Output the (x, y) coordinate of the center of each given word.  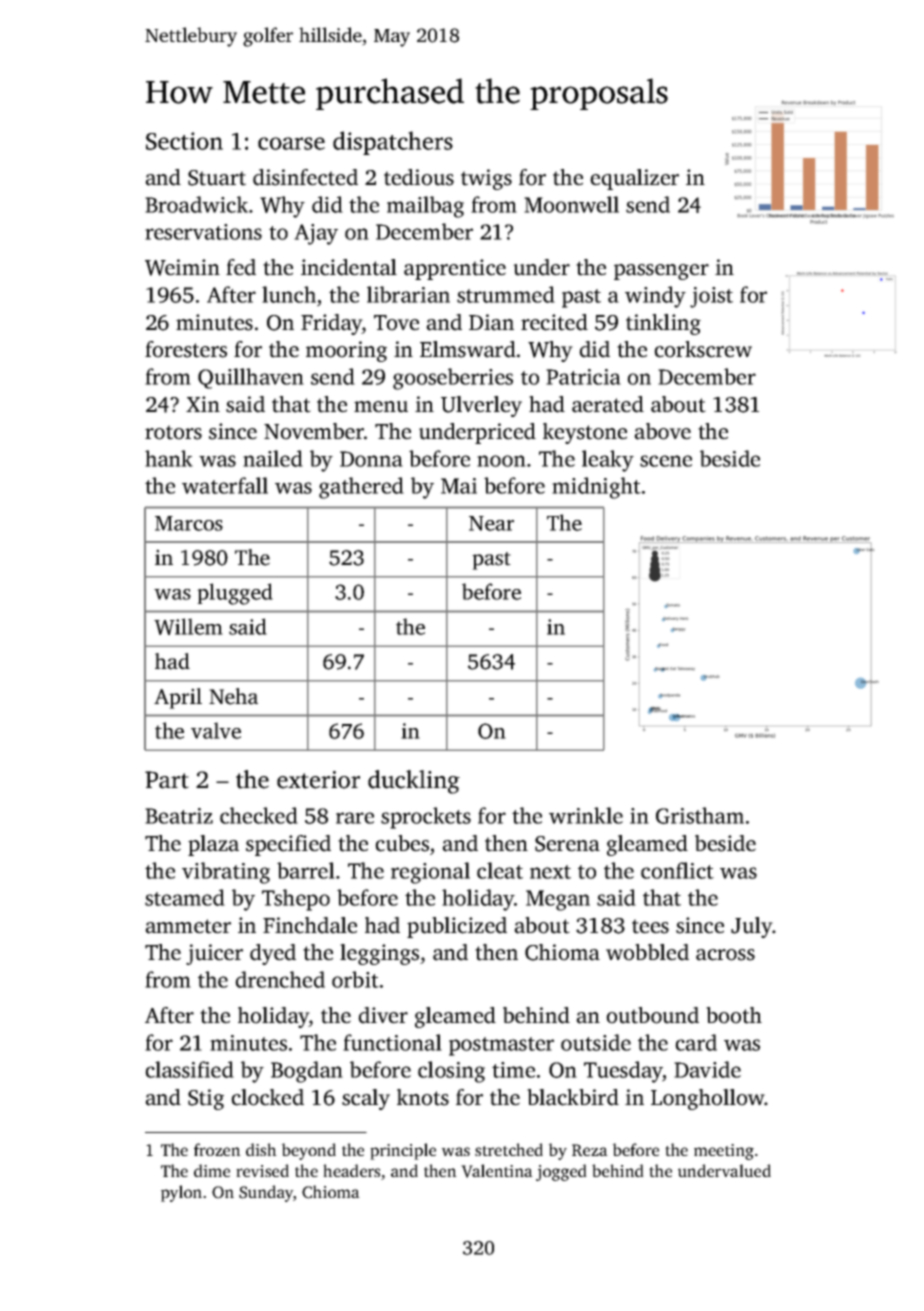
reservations (203, 232)
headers (351, 1170)
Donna (371, 459)
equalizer (634, 179)
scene (666, 461)
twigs (486, 179)
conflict (677, 870)
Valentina (497, 1171)
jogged (561, 1172)
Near (491, 523)
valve (216, 730)
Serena (567, 844)
